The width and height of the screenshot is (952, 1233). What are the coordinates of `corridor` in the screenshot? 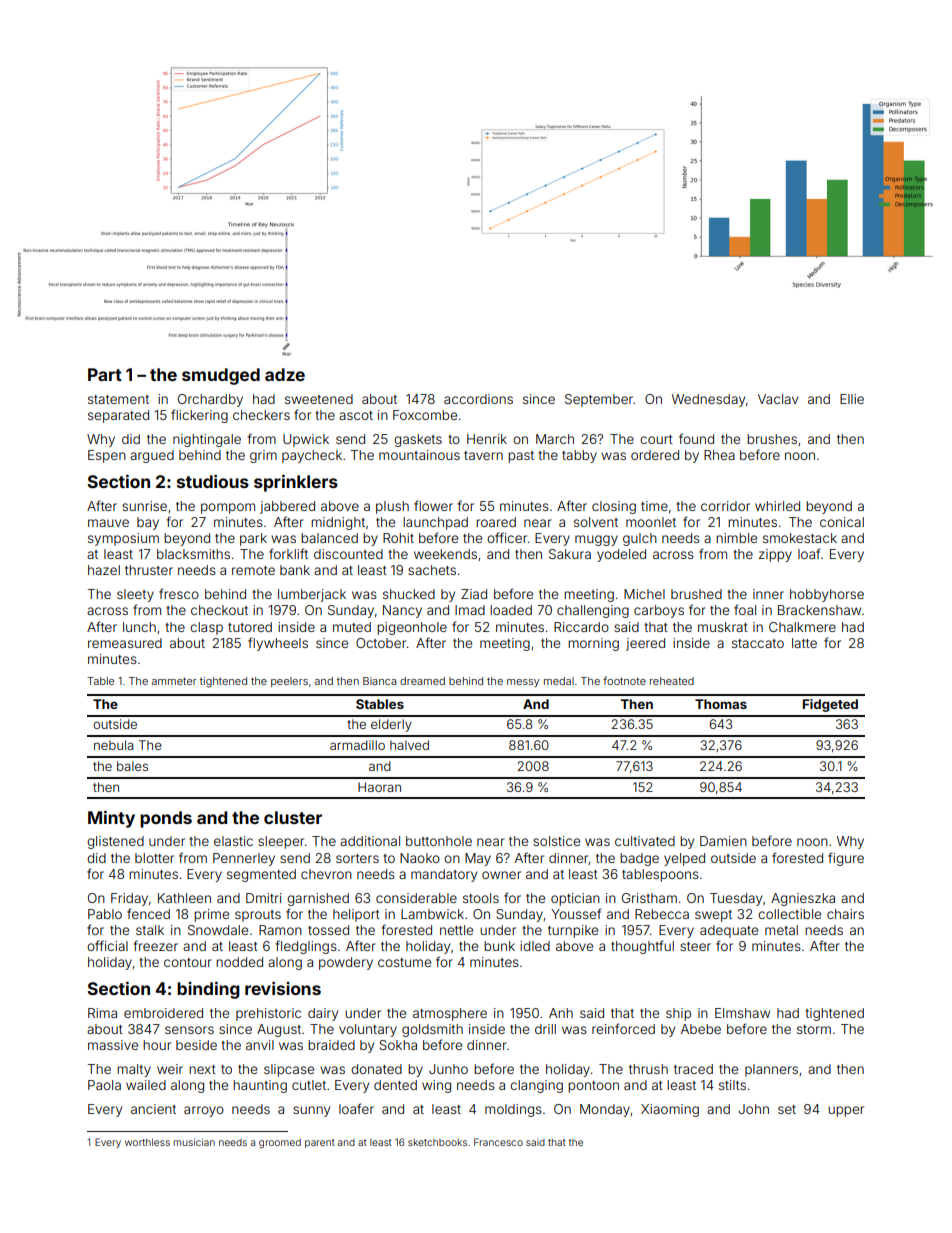 It's located at (725, 506).
